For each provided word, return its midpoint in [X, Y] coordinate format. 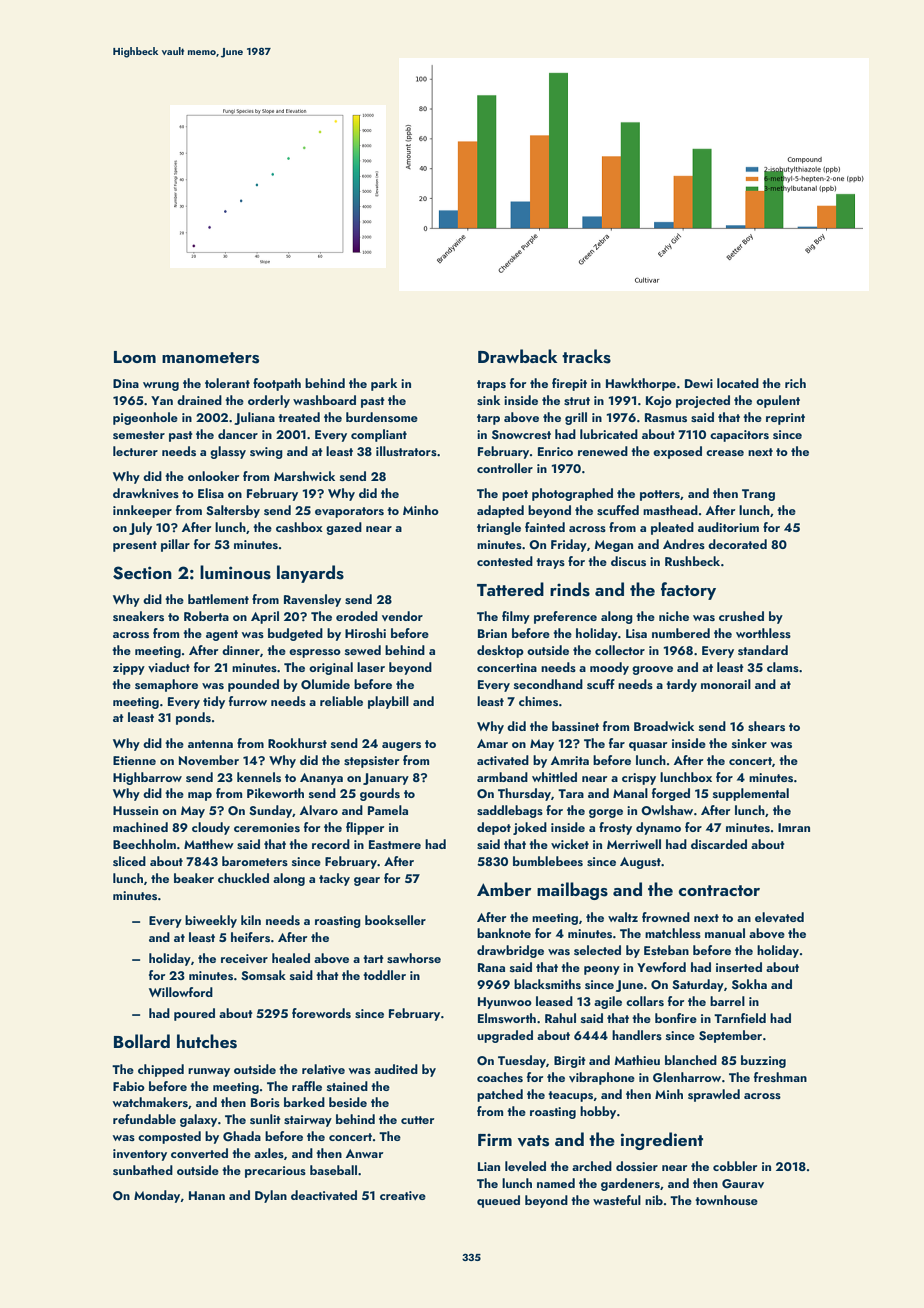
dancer [238, 434]
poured [194, 1014]
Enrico [555, 451]
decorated [737, 544]
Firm [495, 1139]
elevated [779, 917]
